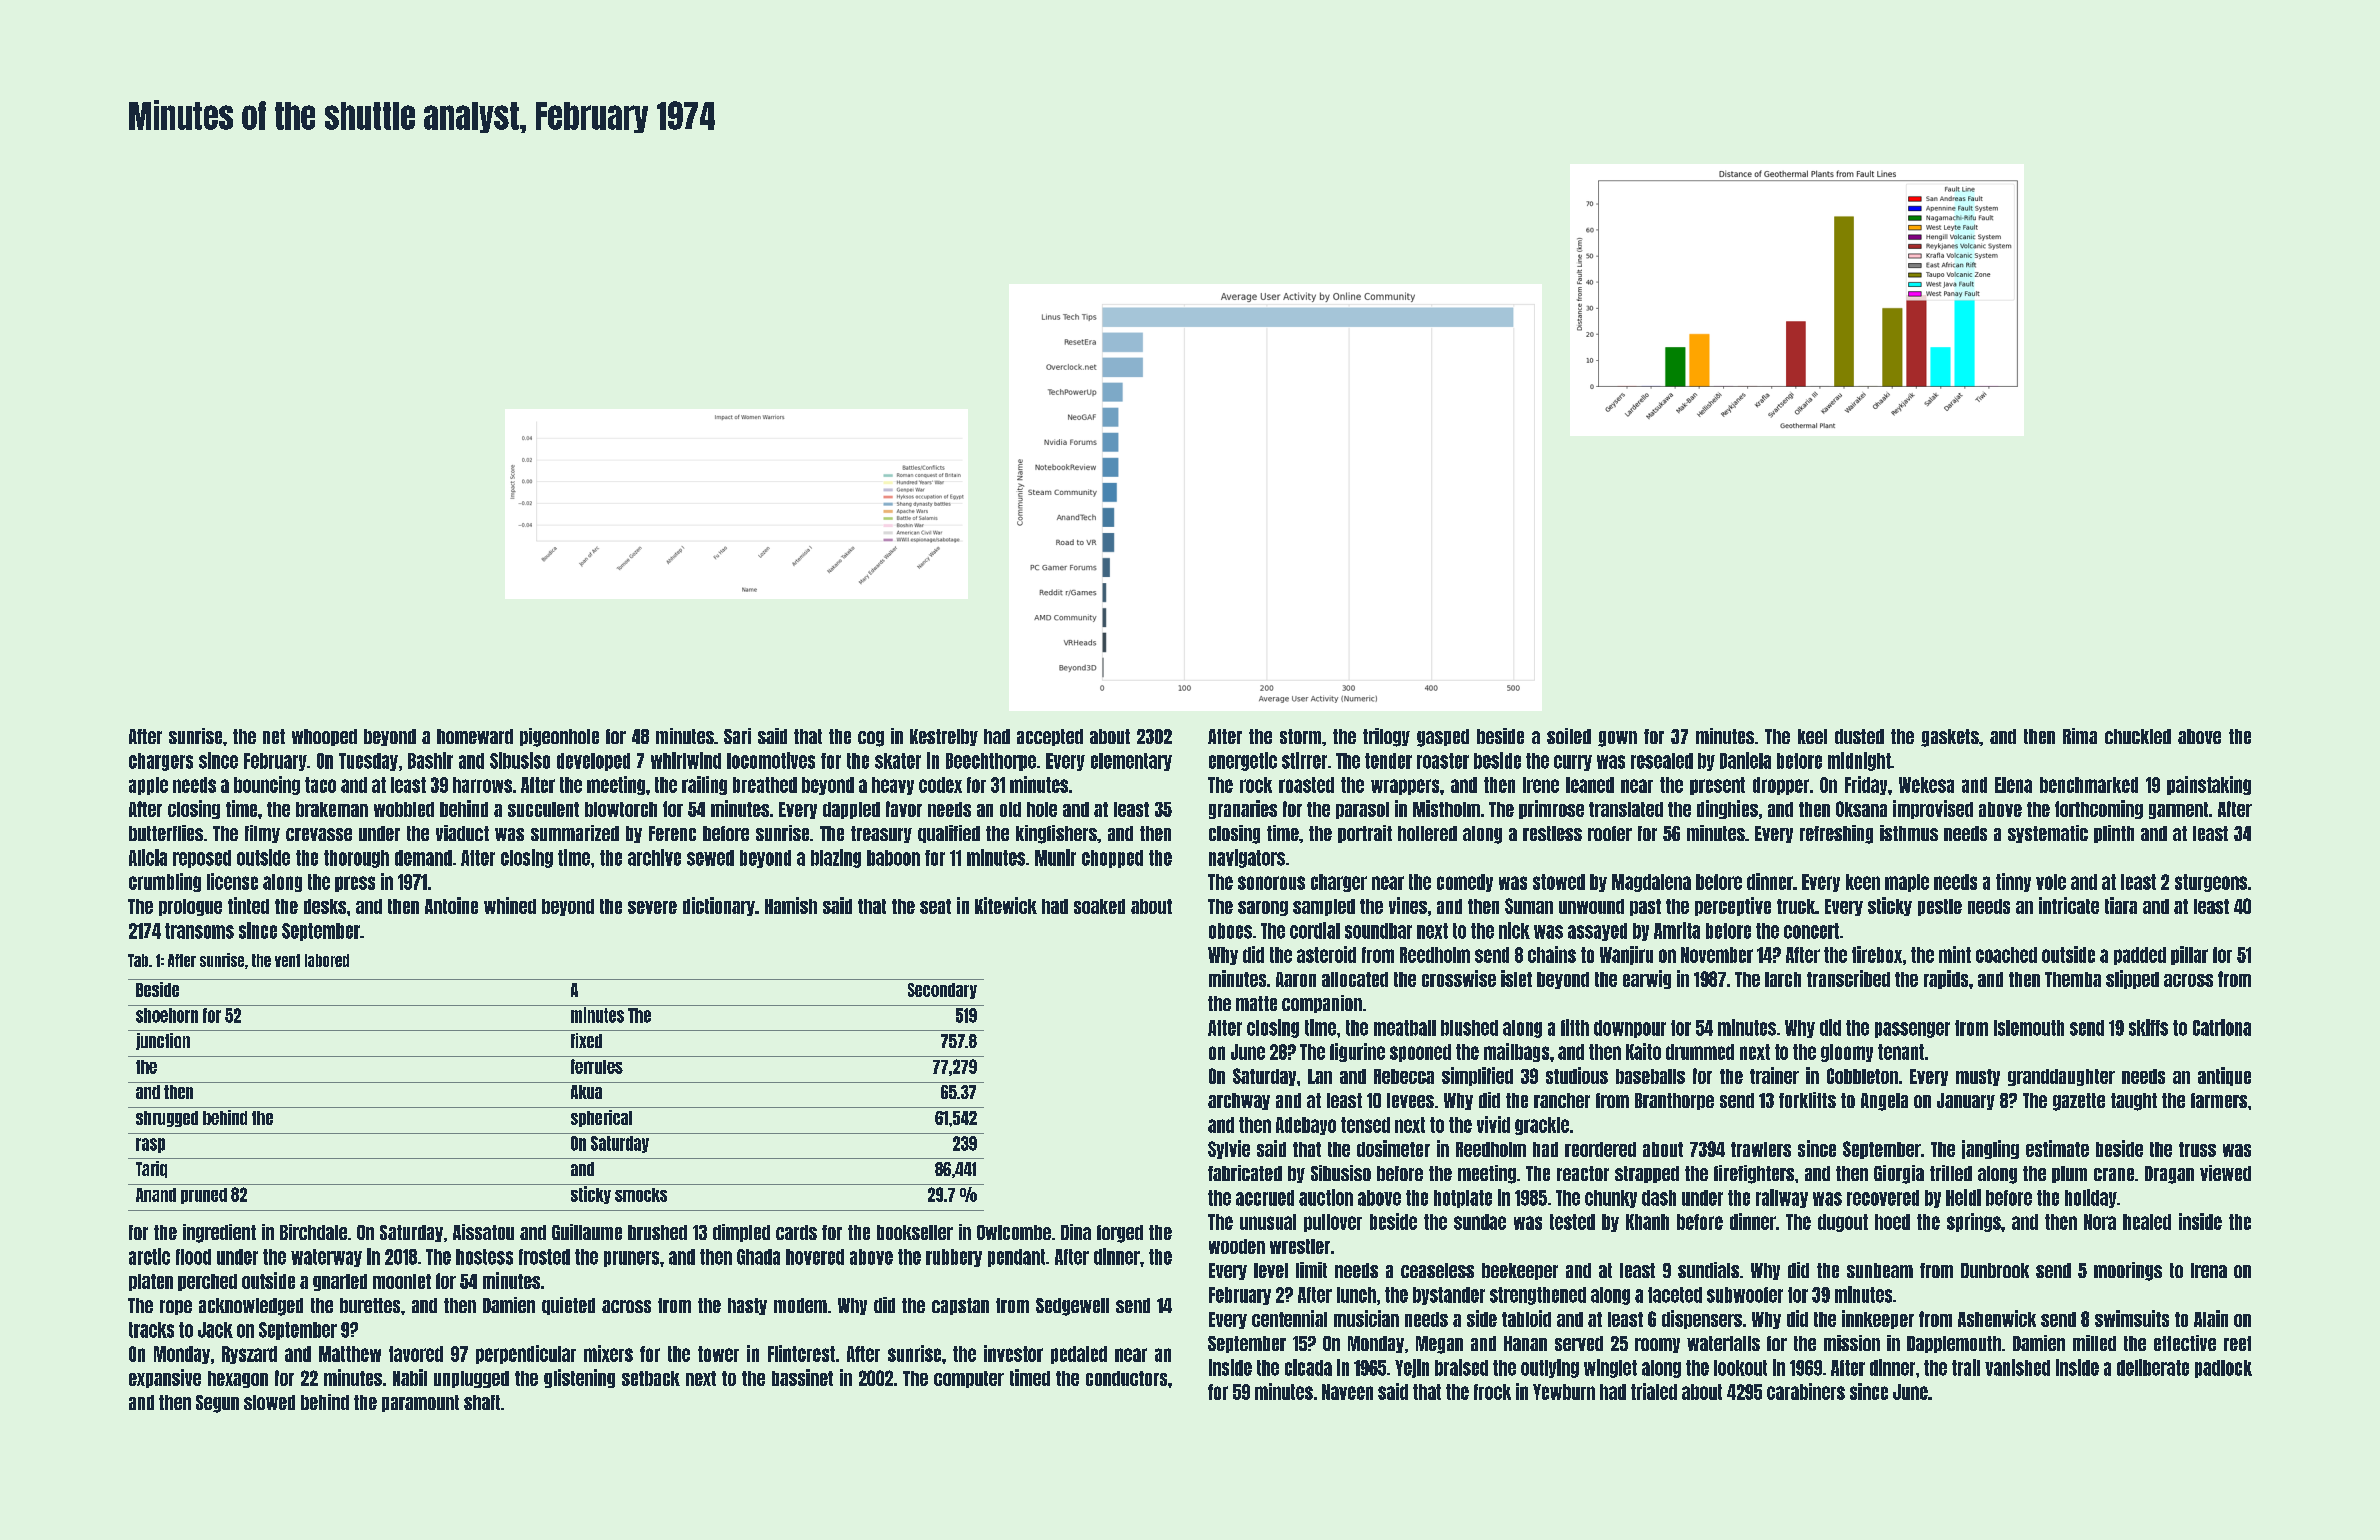  What do you see at coordinates (1365, 1125) in the screenshot?
I see `tensed` at bounding box center [1365, 1125].
